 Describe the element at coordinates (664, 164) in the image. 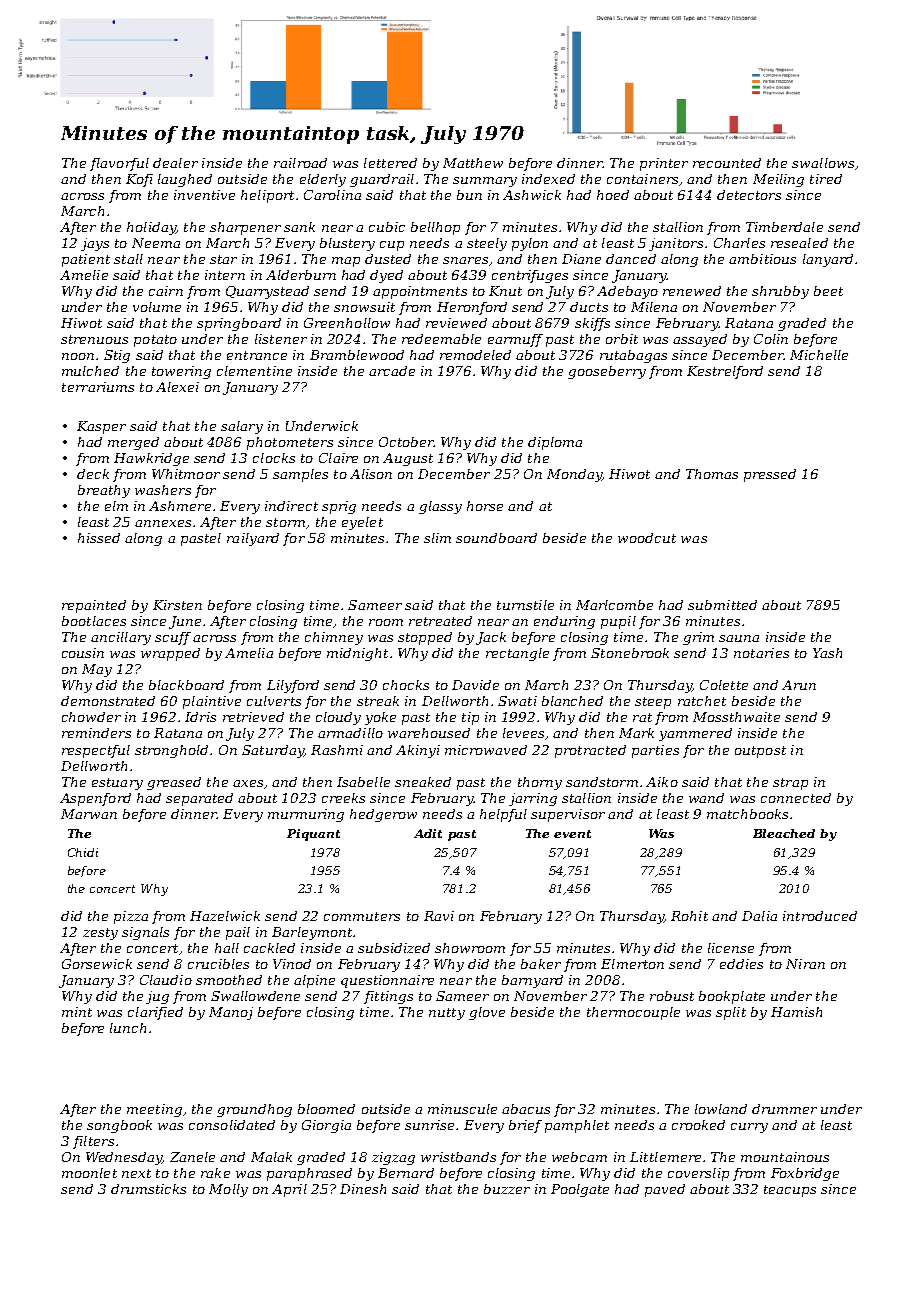

I see `printer` at that location.
